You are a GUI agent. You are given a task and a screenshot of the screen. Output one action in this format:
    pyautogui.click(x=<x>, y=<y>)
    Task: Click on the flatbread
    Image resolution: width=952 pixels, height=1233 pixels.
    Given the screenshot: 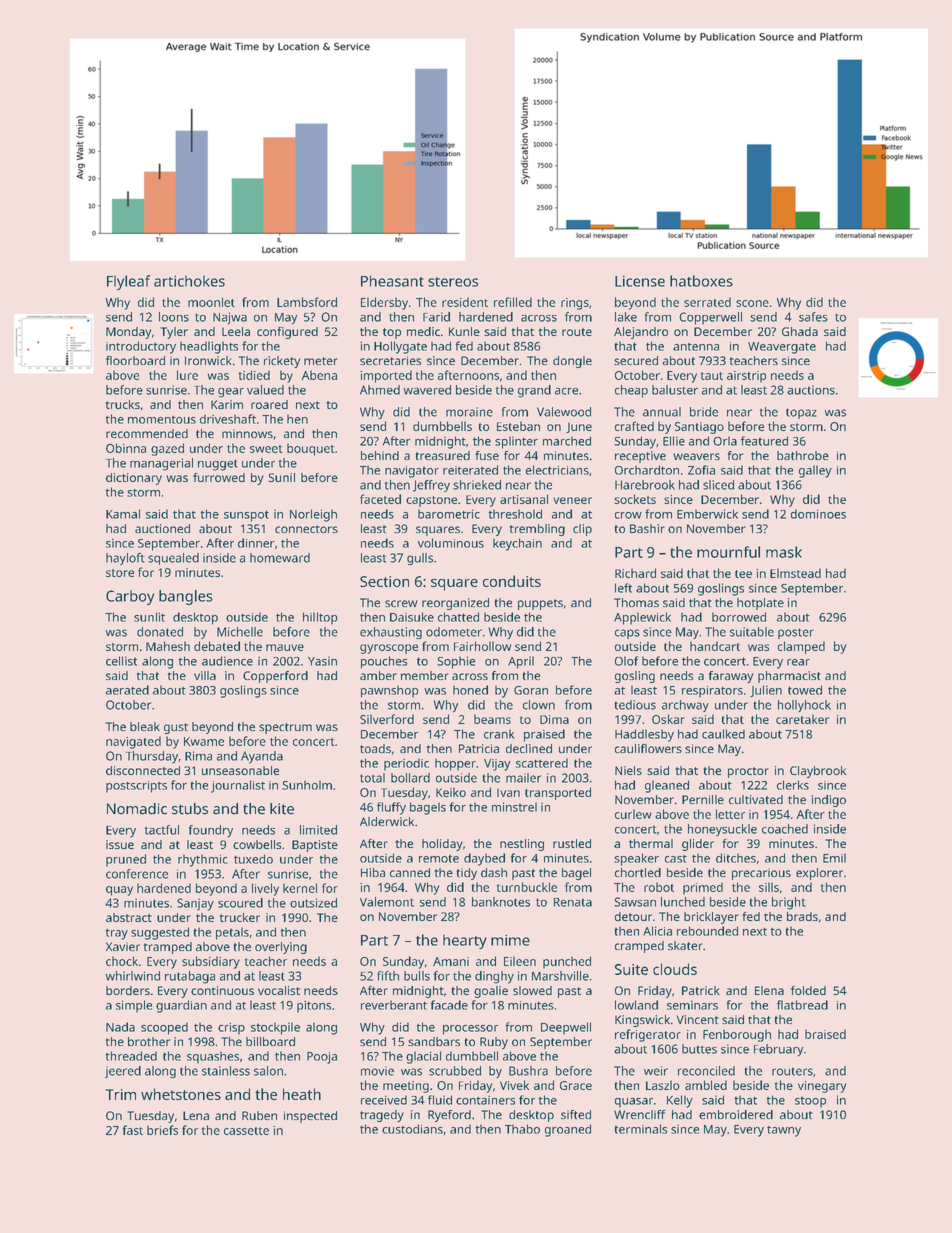 What is the action you would take?
    pyautogui.click(x=802, y=1005)
